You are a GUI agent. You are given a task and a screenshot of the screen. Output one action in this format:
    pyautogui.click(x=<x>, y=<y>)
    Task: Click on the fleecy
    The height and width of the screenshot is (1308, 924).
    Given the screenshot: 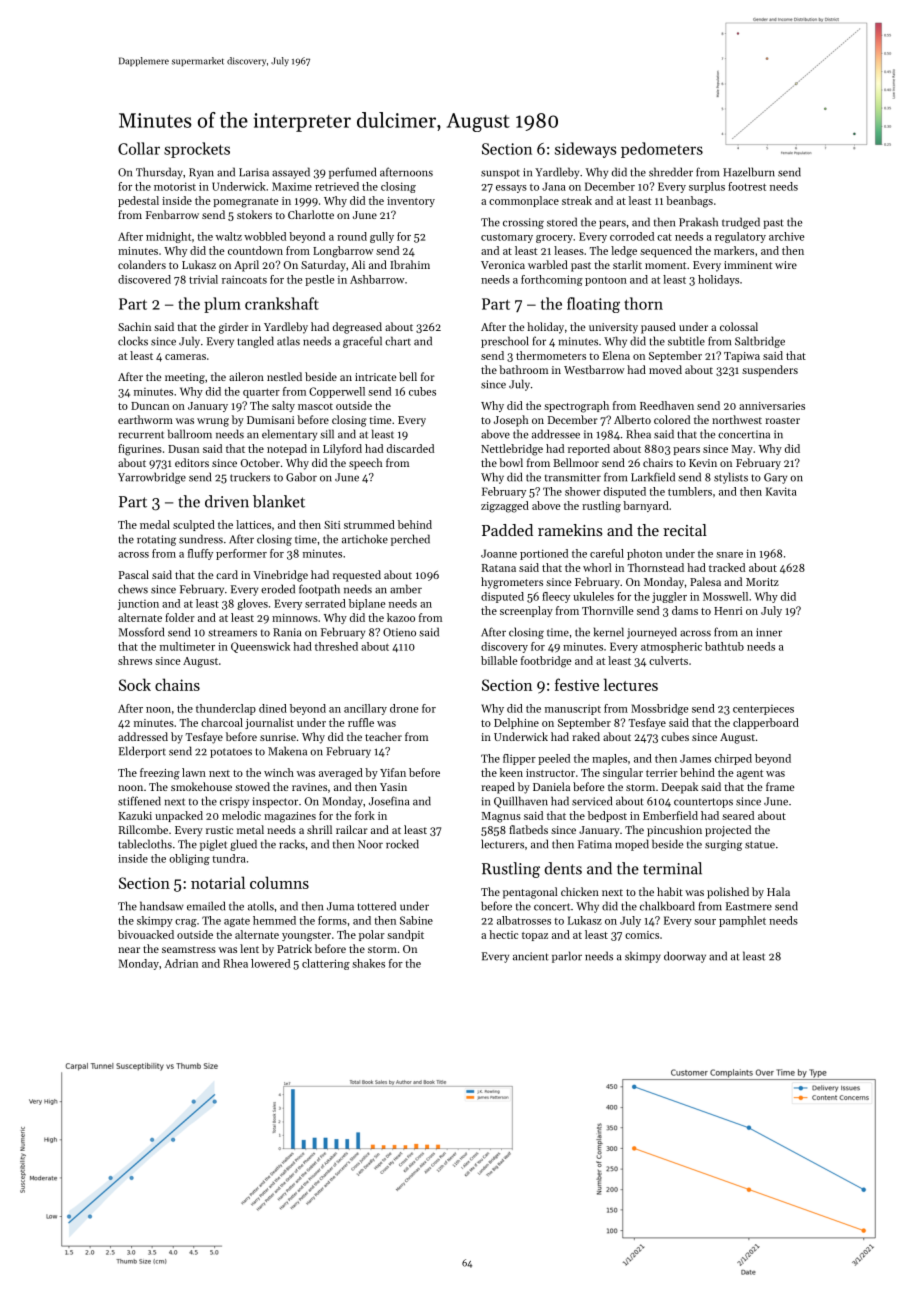 What is the action you would take?
    pyautogui.click(x=556, y=597)
